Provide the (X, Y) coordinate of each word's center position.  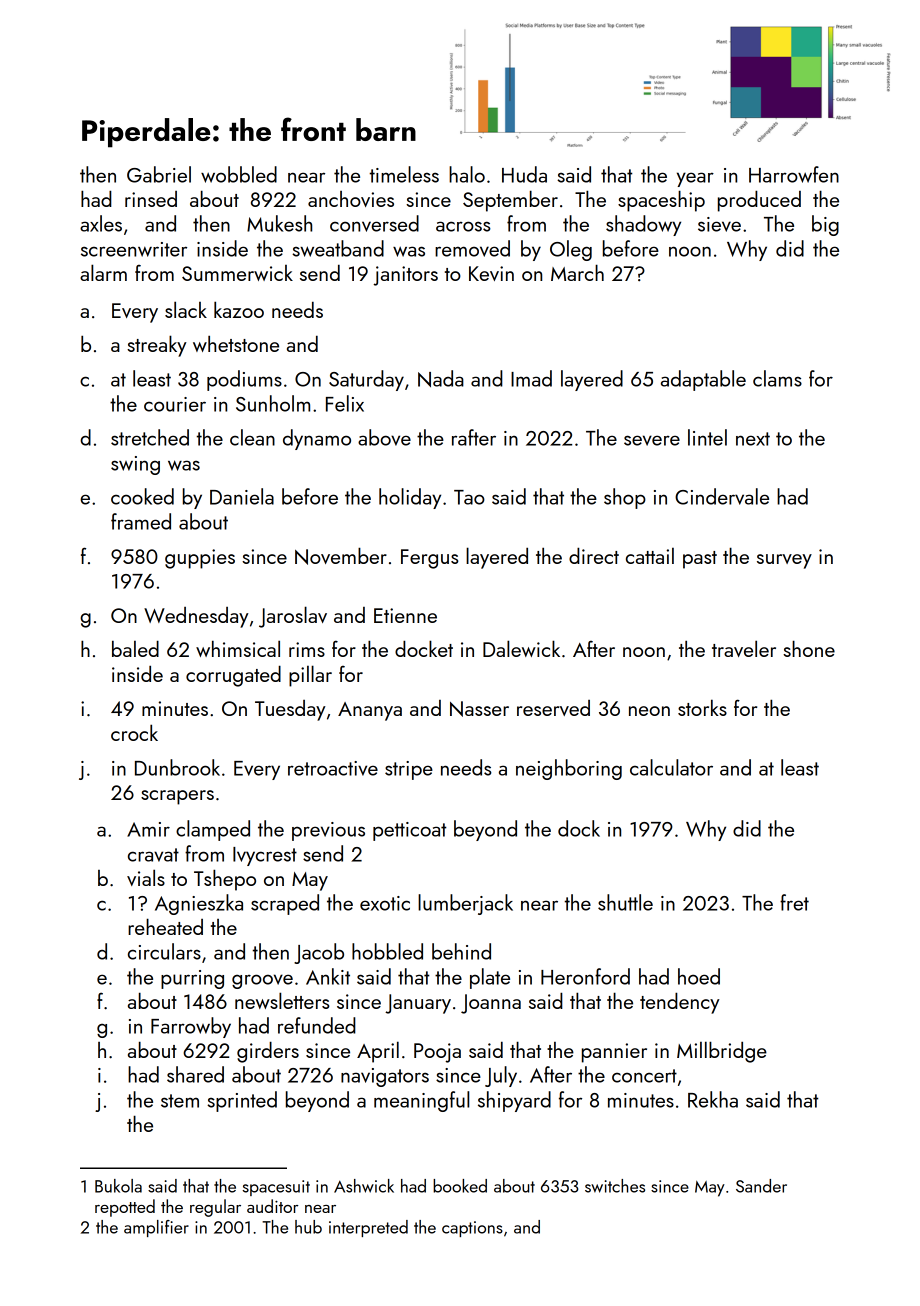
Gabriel (159, 174)
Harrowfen (794, 174)
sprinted (242, 1101)
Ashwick (364, 1186)
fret (794, 902)
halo (467, 174)
